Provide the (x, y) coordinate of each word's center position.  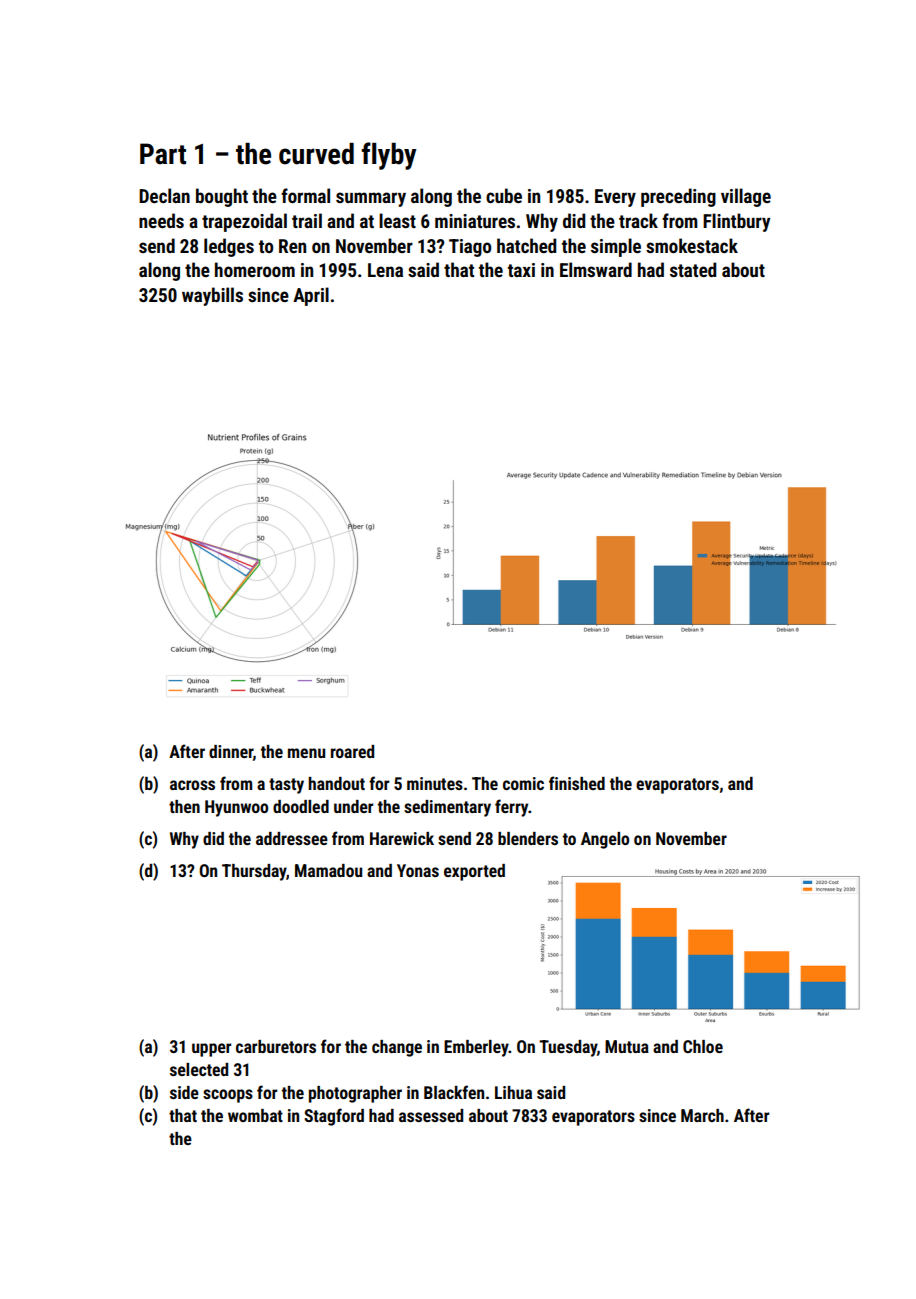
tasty (286, 786)
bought (222, 197)
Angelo (605, 840)
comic (523, 783)
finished (577, 783)
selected (199, 1069)
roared (352, 751)
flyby (389, 156)
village (746, 197)
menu (306, 753)
